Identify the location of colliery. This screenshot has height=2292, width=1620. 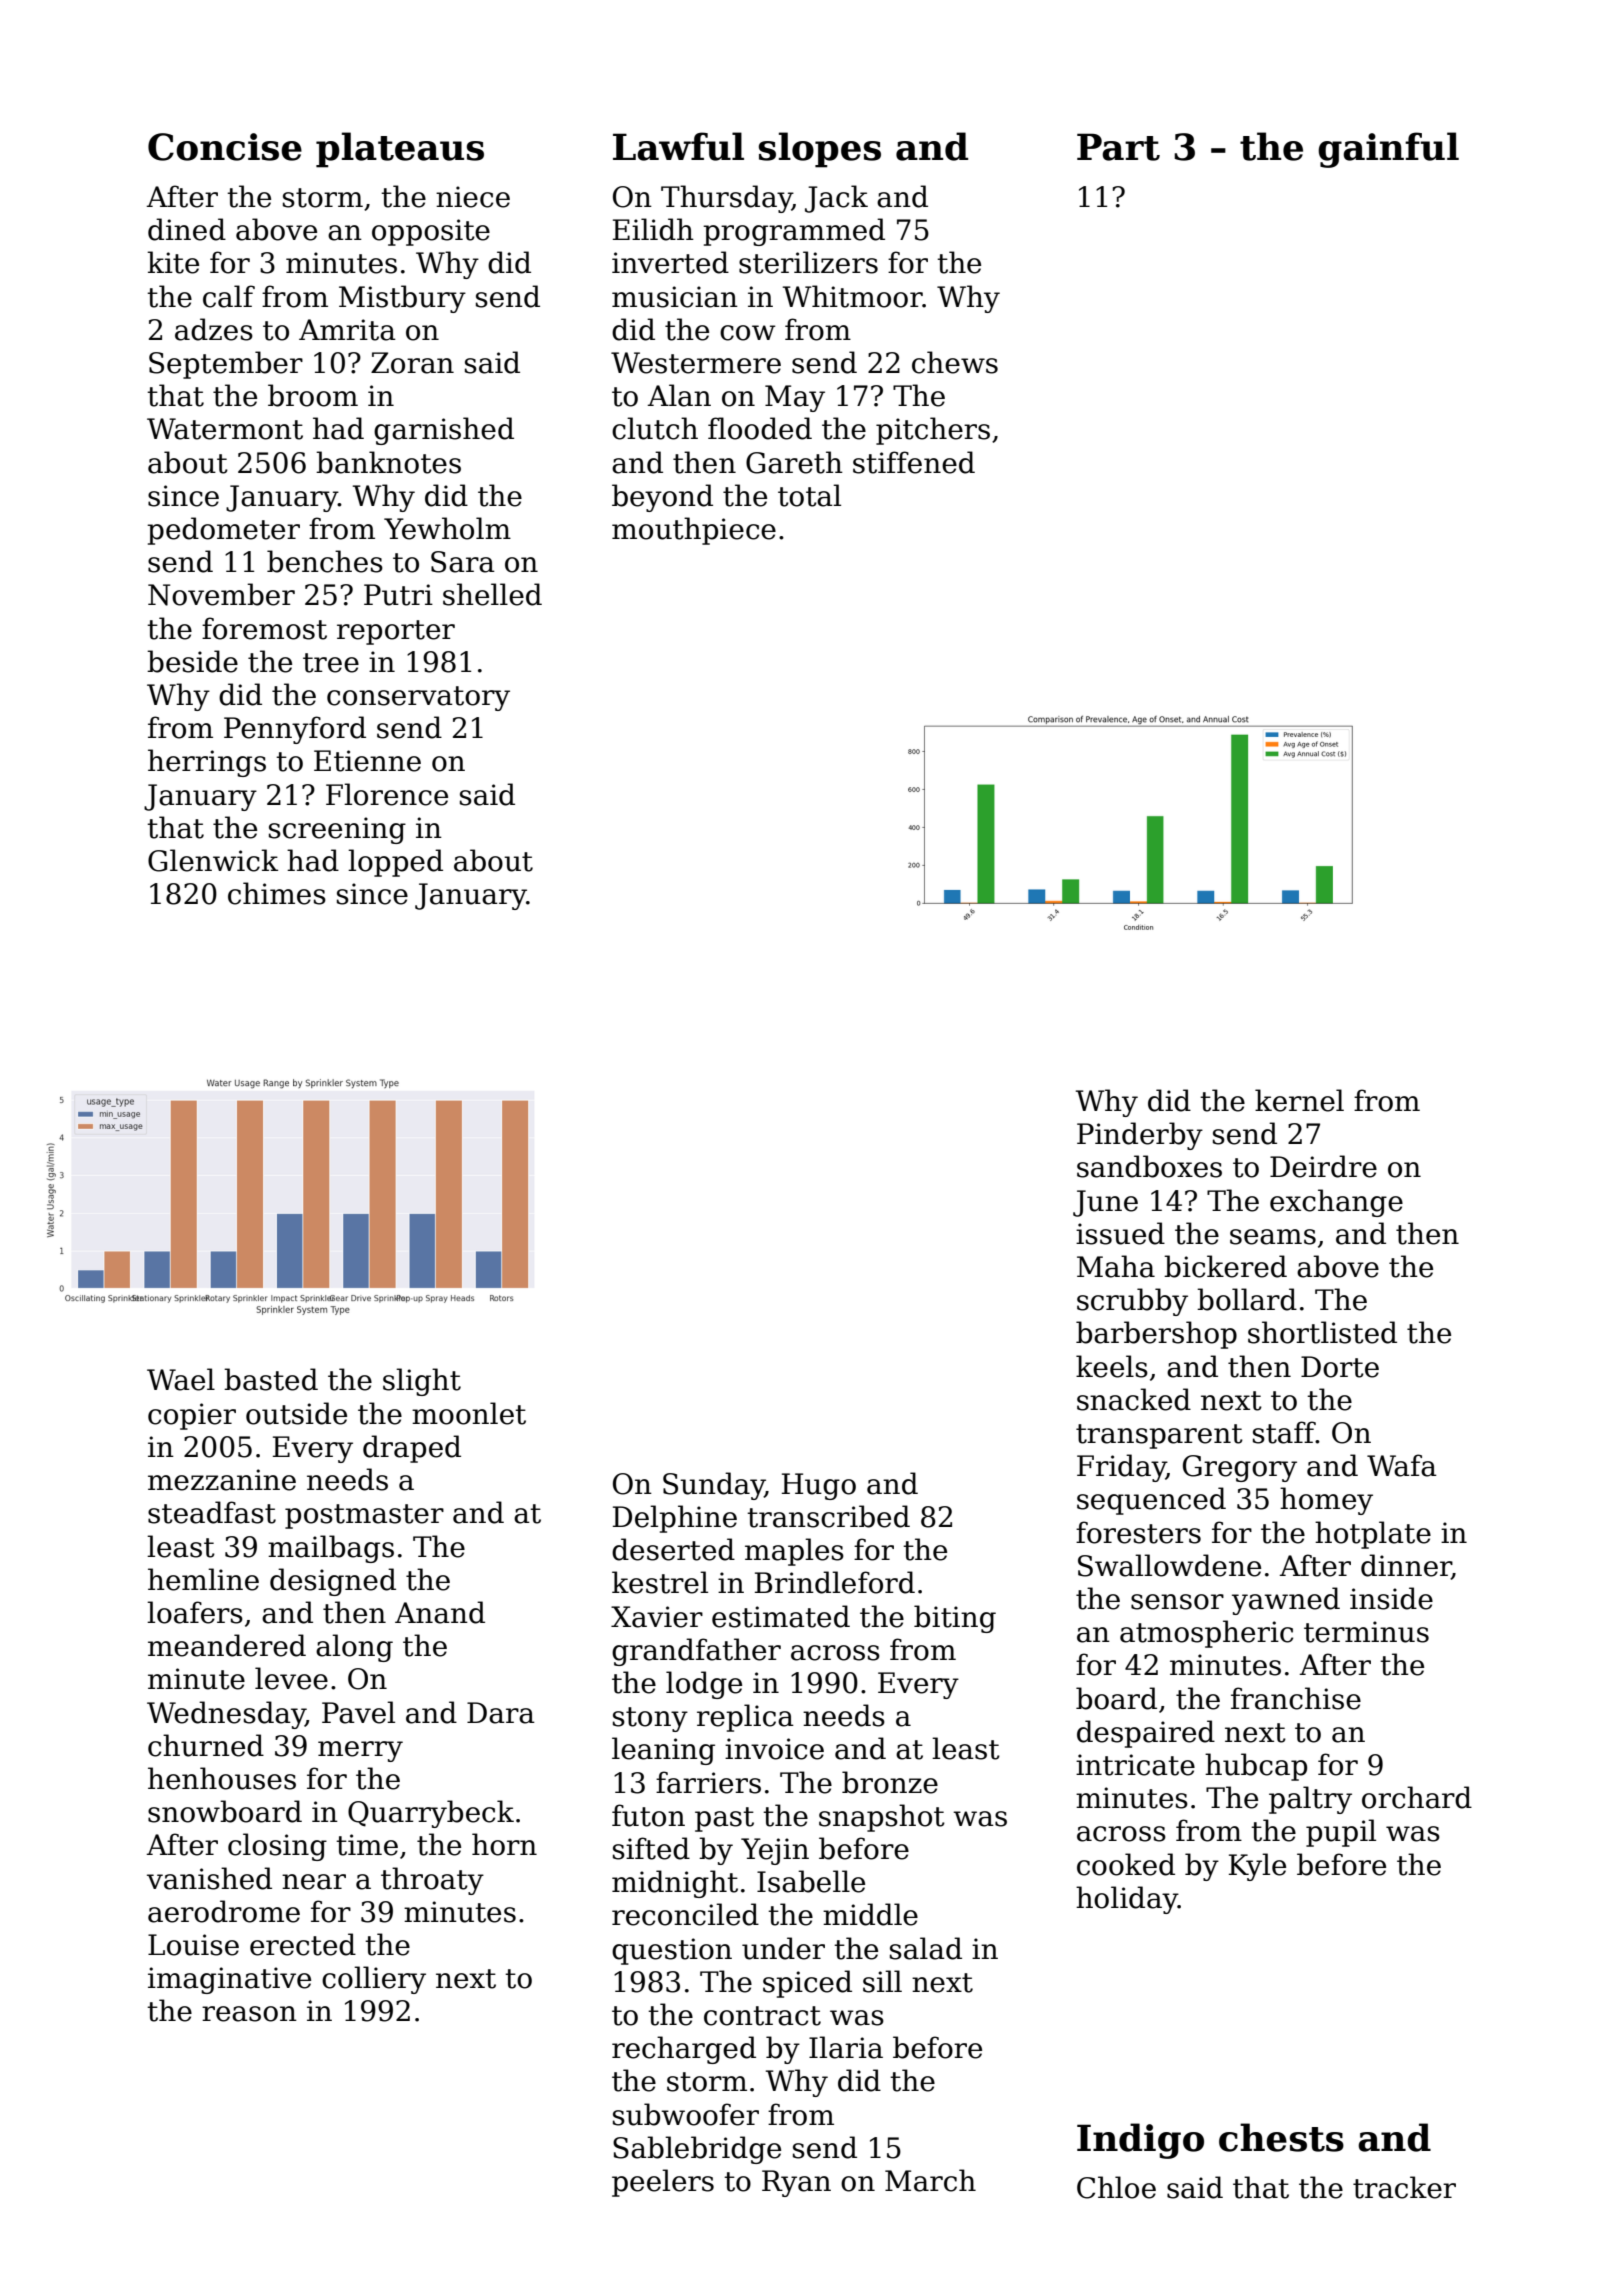
(374, 1980).
